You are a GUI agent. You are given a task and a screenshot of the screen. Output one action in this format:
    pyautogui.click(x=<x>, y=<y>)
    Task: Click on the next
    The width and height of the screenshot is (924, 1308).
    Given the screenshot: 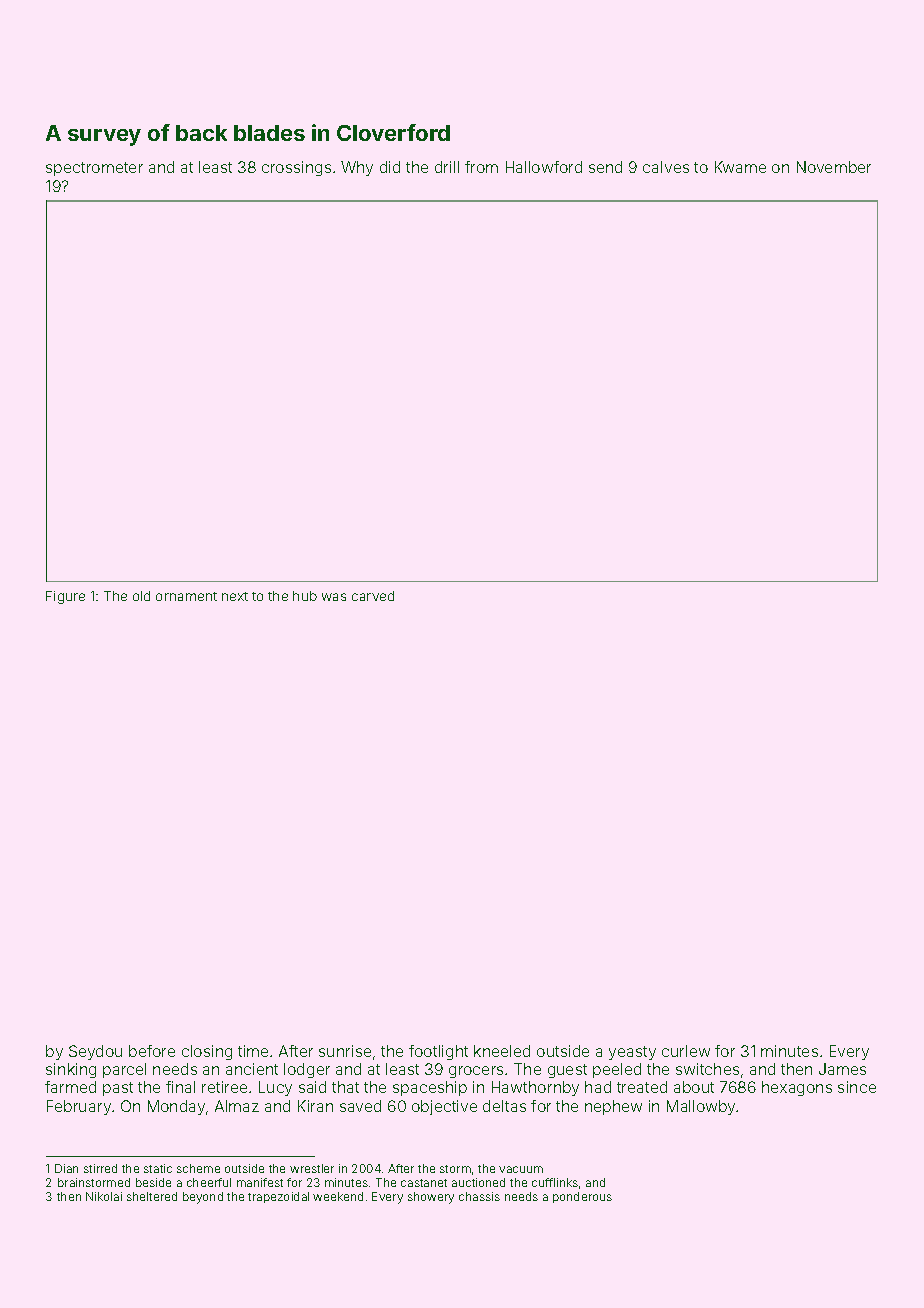 What is the action you would take?
    pyautogui.click(x=235, y=596)
